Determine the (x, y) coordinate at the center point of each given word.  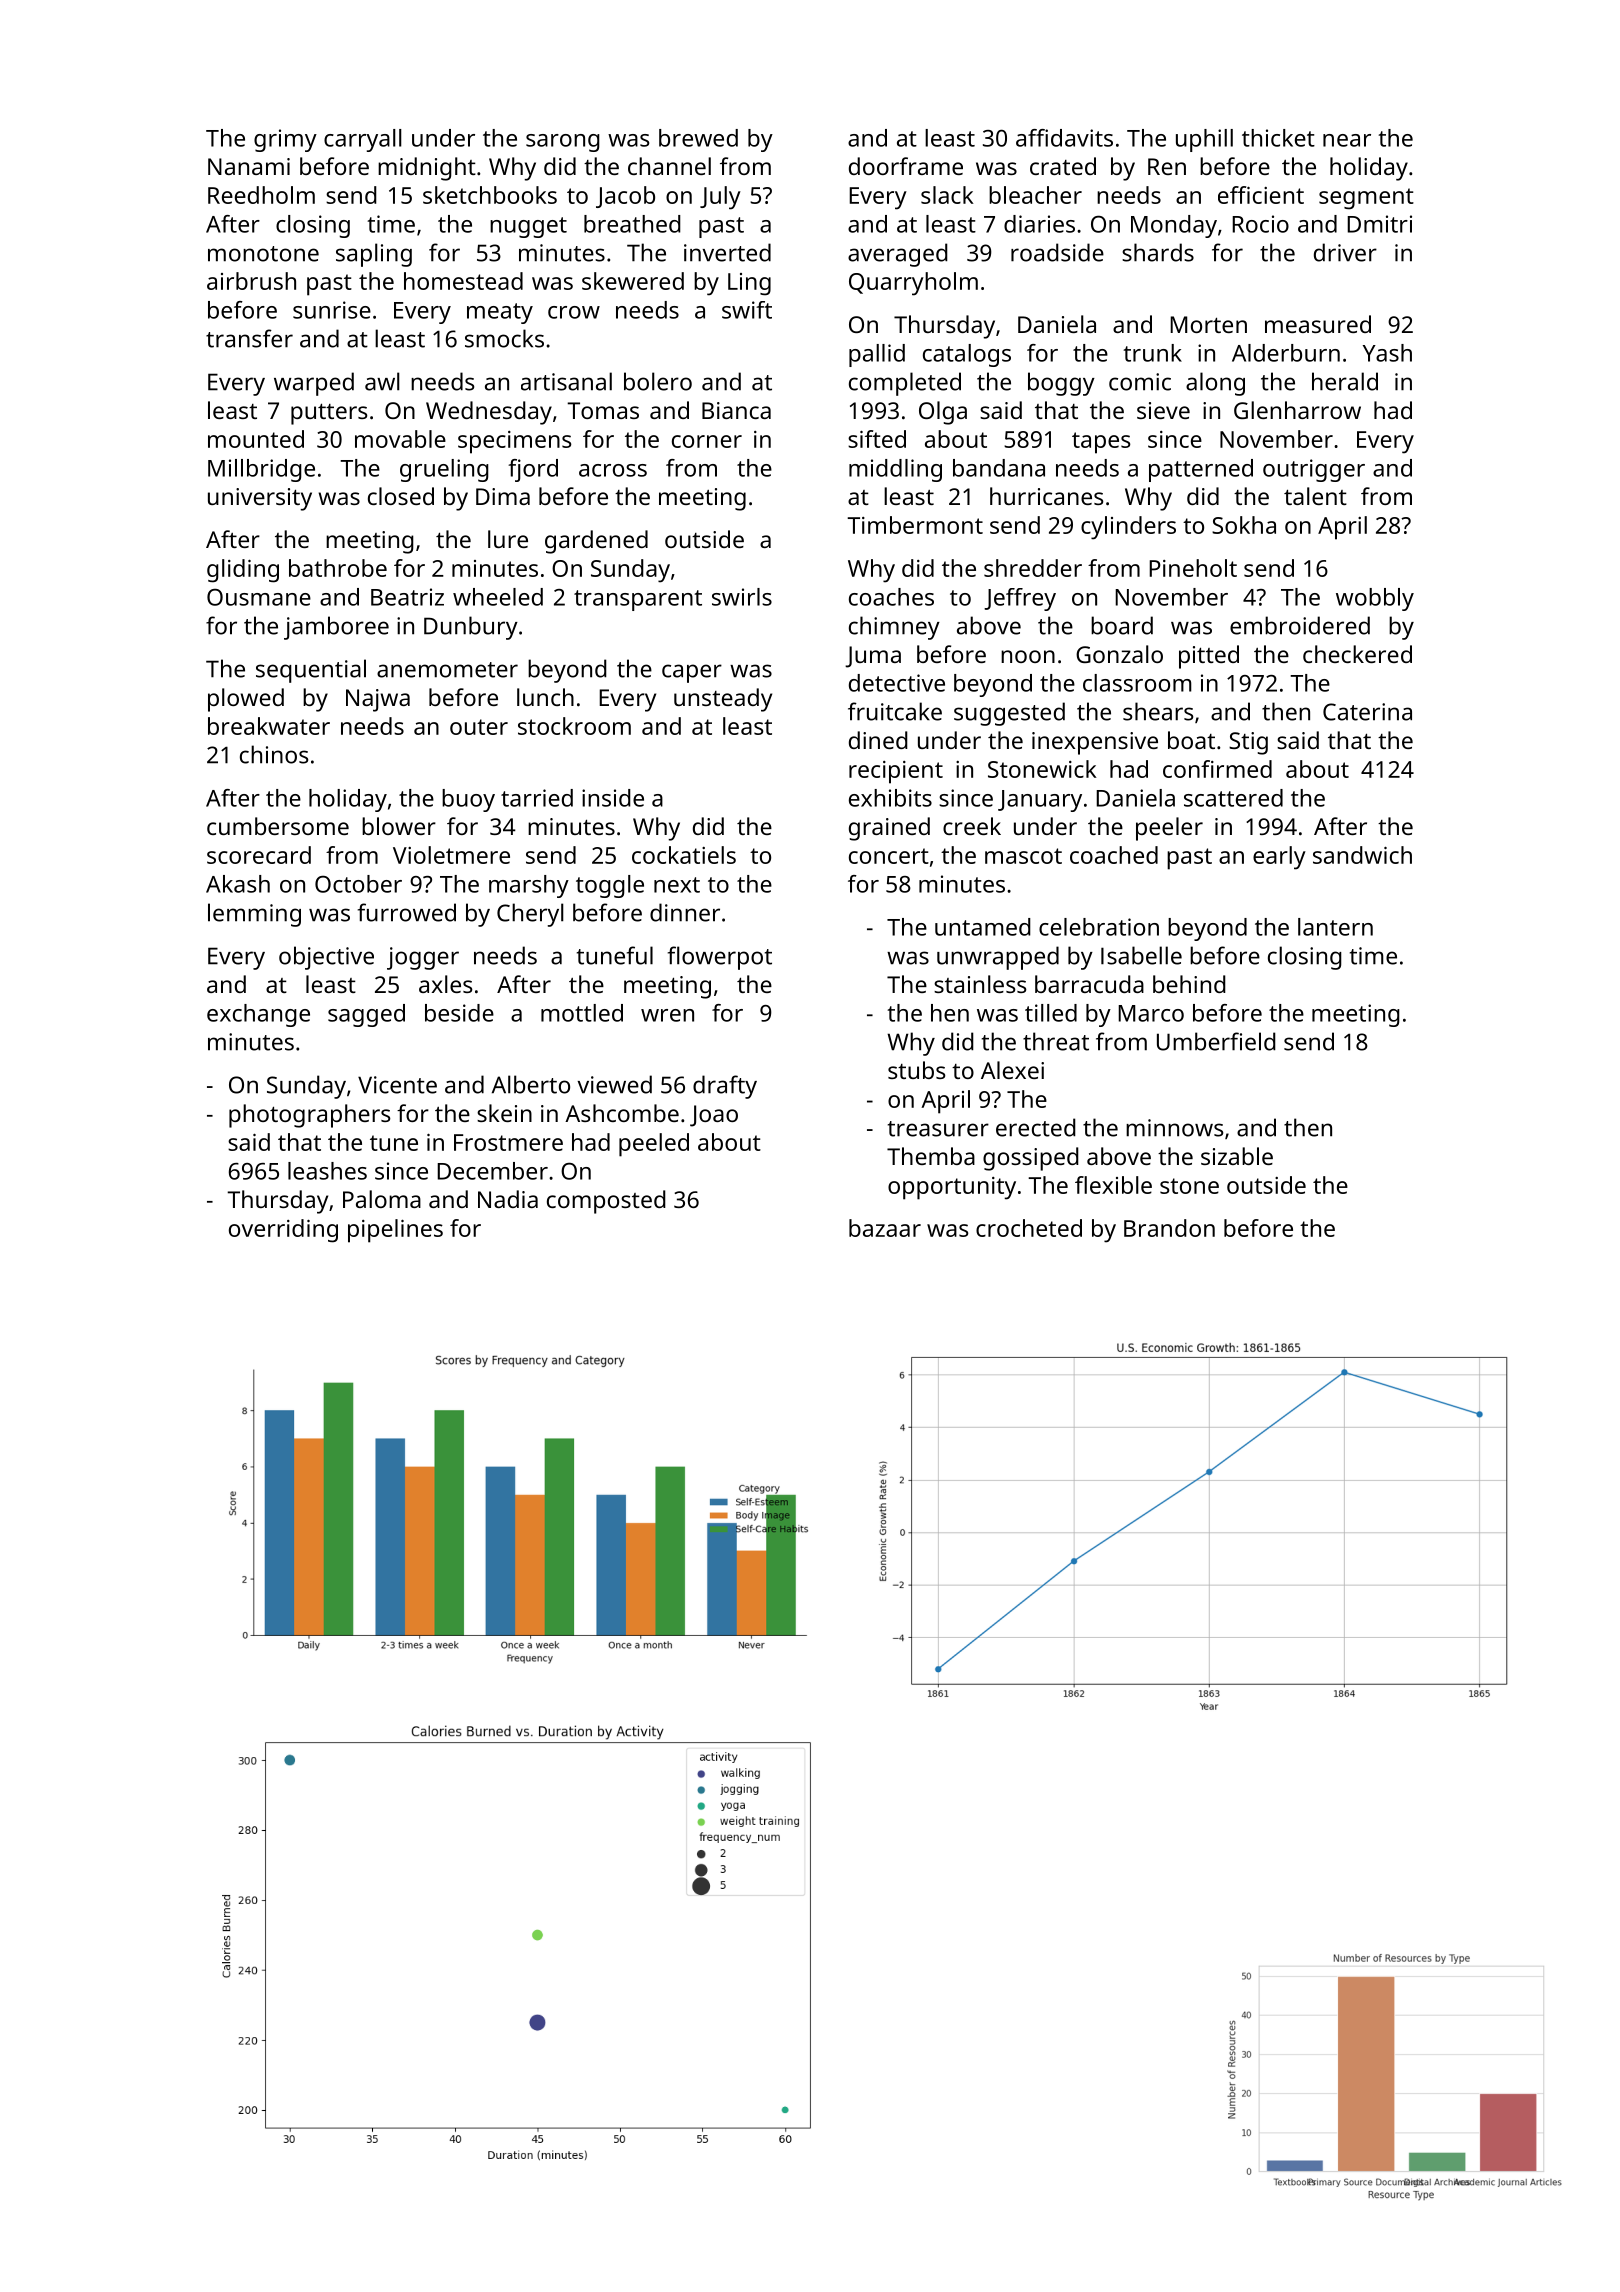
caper (692, 673)
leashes (327, 1171)
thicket (1278, 138)
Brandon (1169, 1228)
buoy (468, 800)
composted (606, 1202)
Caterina (1367, 712)
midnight (427, 169)
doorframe (906, 166)
